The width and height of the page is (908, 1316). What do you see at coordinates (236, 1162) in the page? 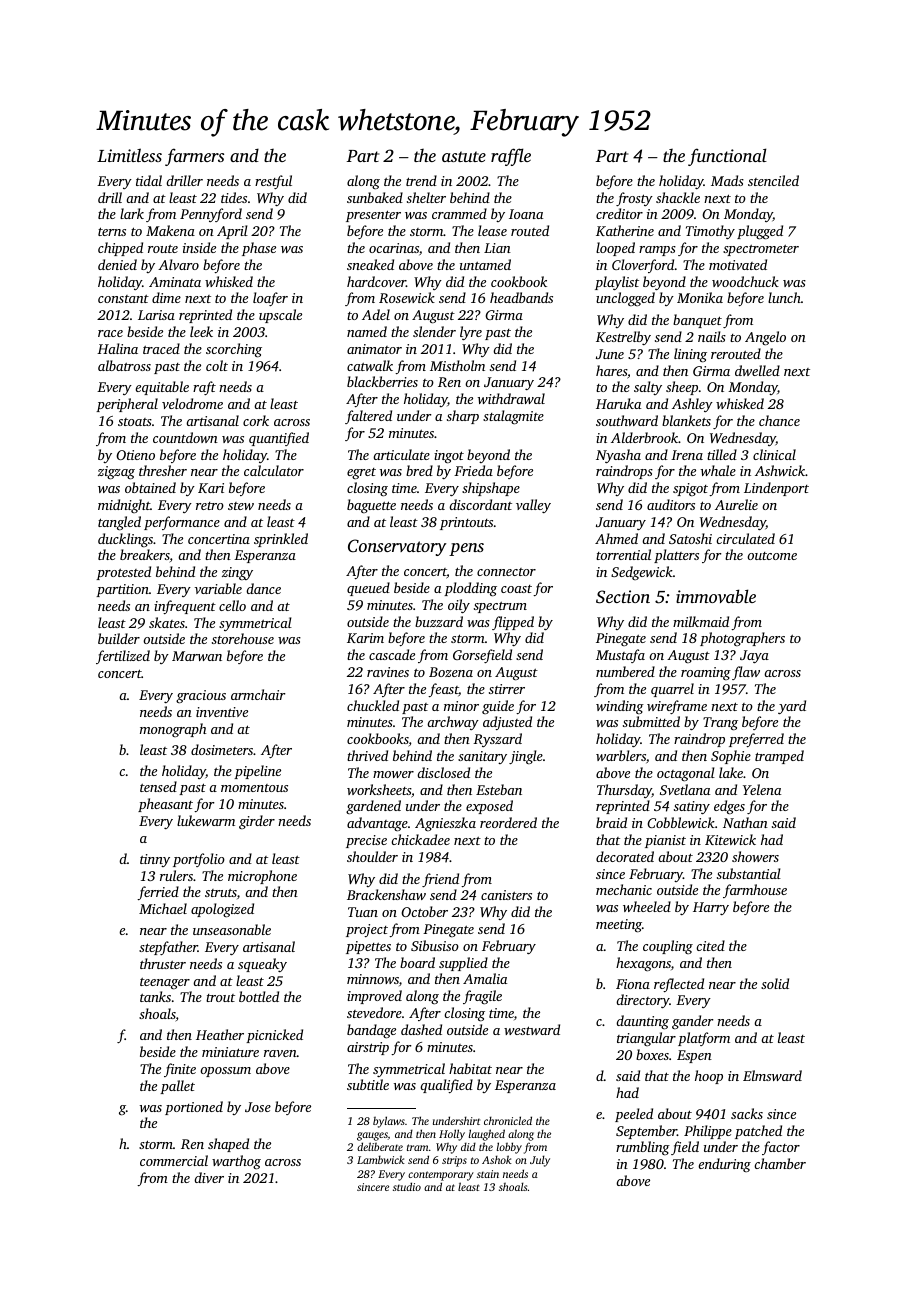
I see `warthog` at bounding box center [236, 1162].
